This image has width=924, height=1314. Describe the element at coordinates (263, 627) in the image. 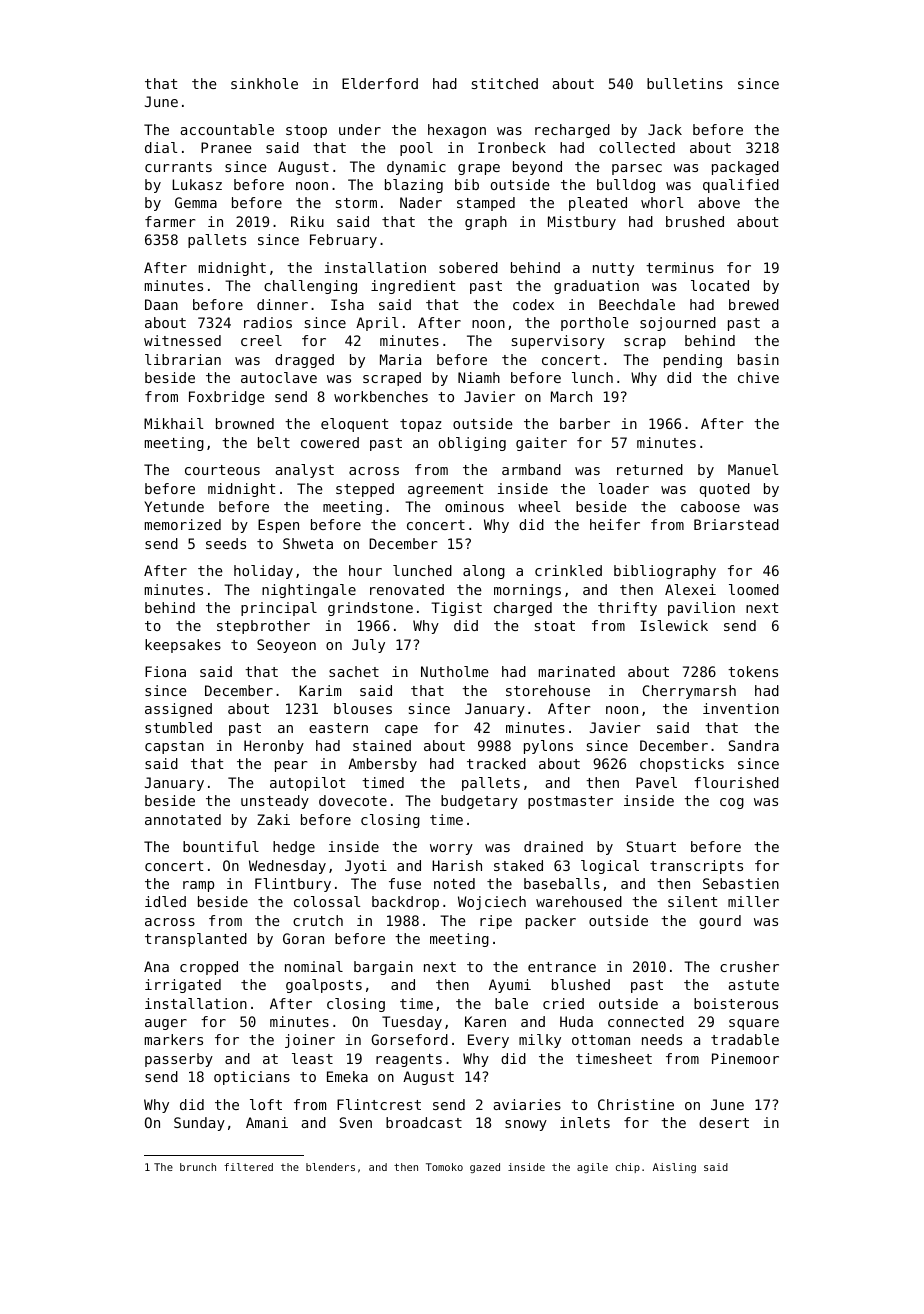

I see `stepbrother` at that location.
